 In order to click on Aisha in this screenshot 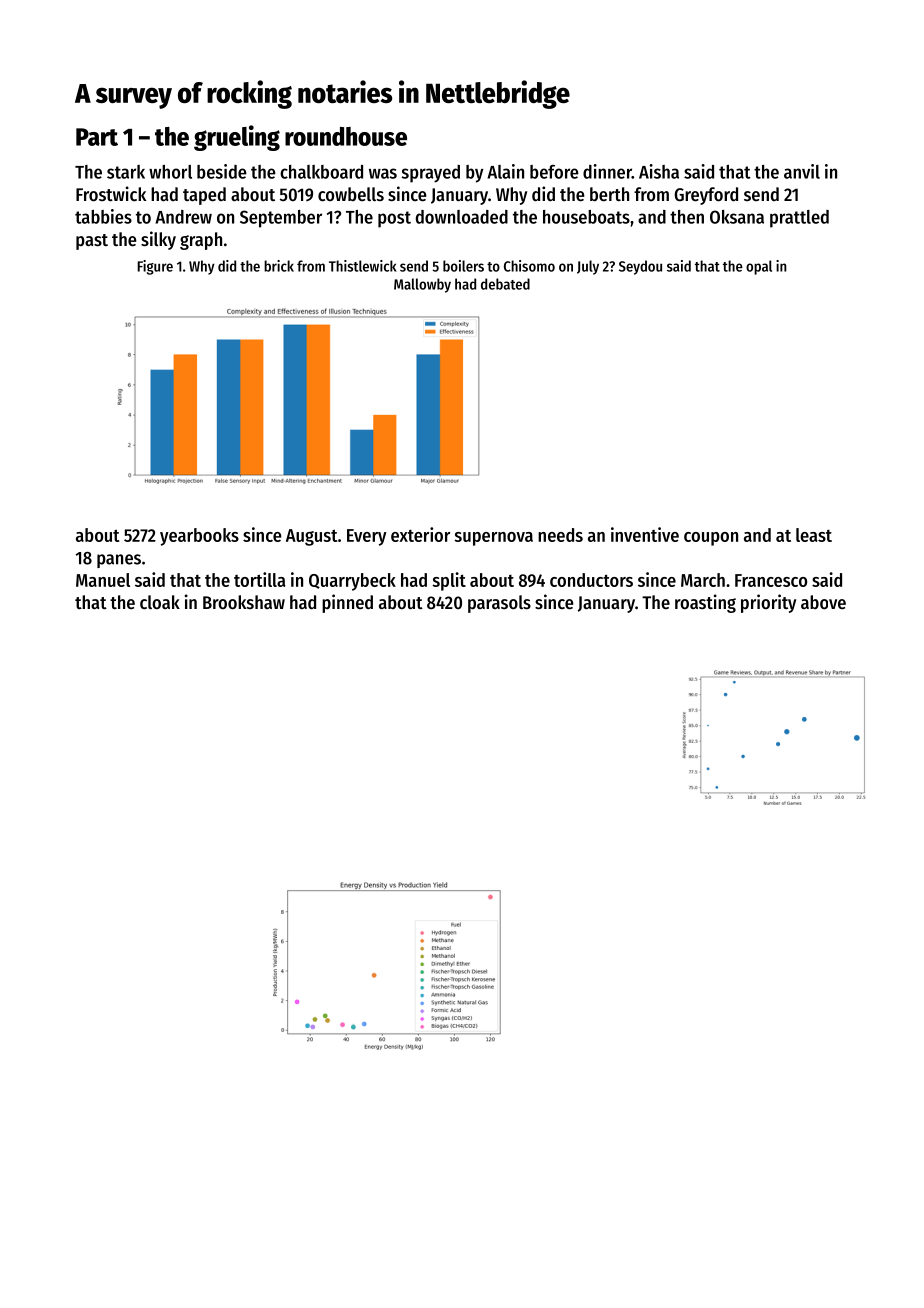, I will do `click(659, 171)`.
